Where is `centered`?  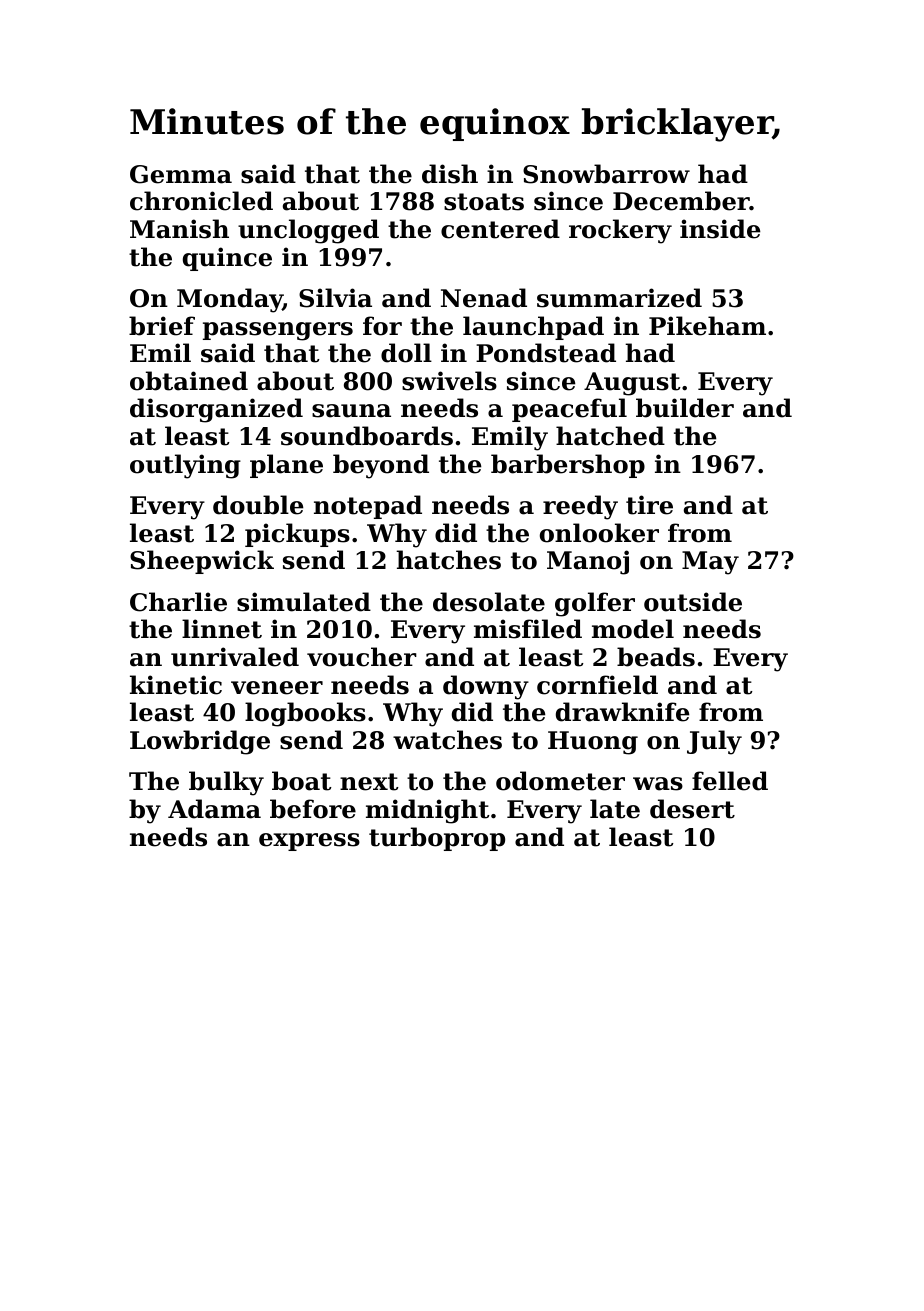 centered is located at coordinates (500, 229).
